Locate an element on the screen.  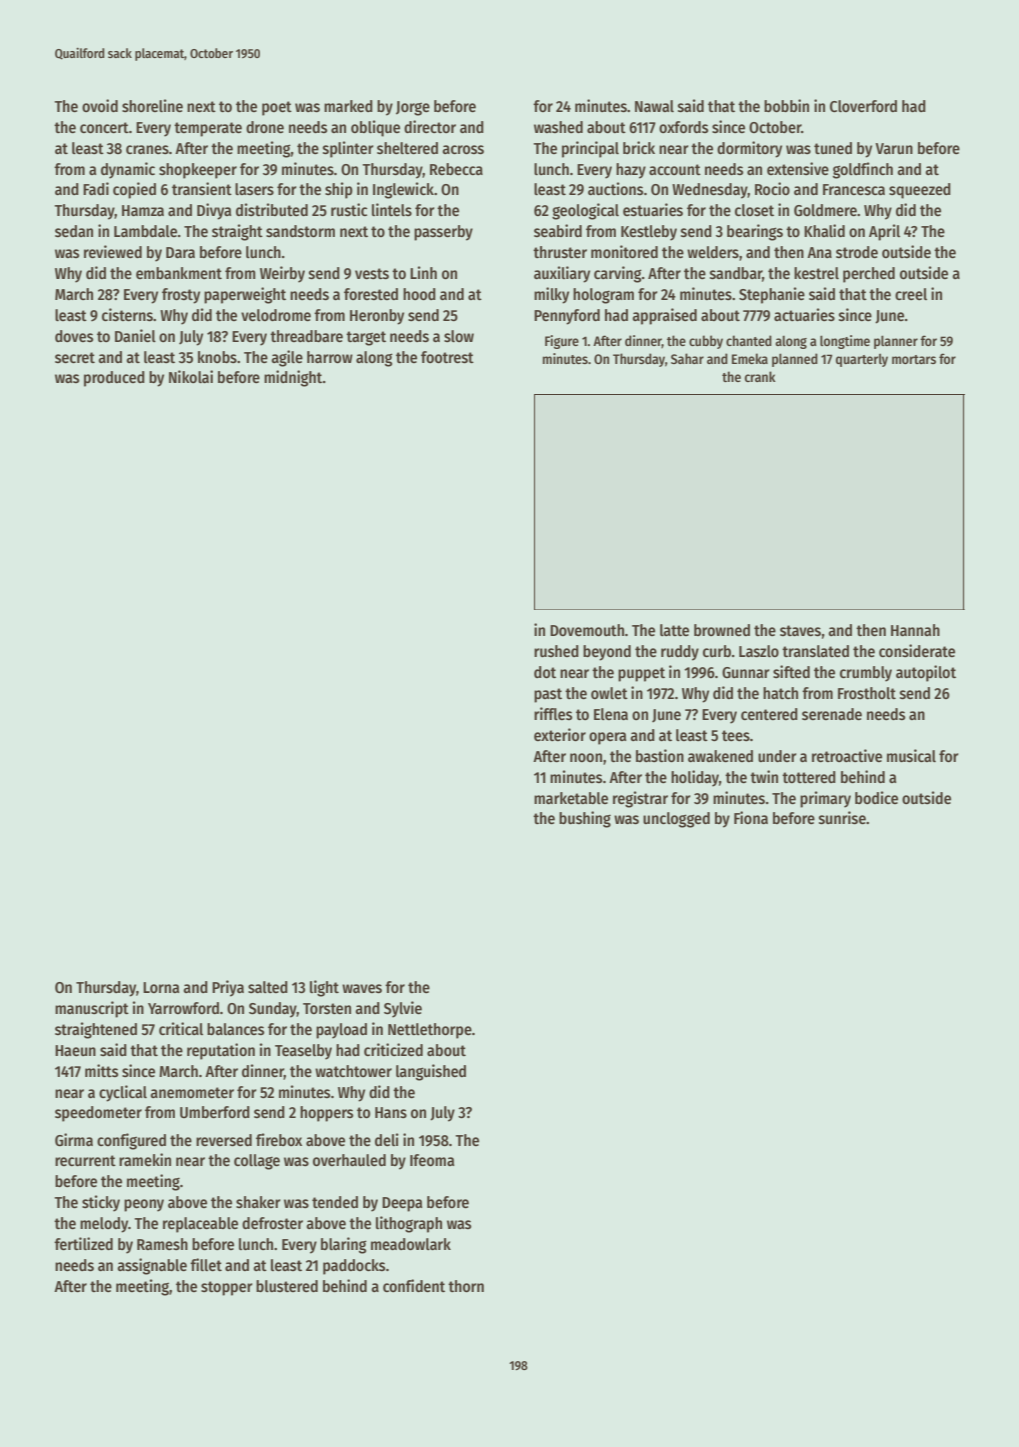
Dovemouth is located at coordinates (587, 630).
